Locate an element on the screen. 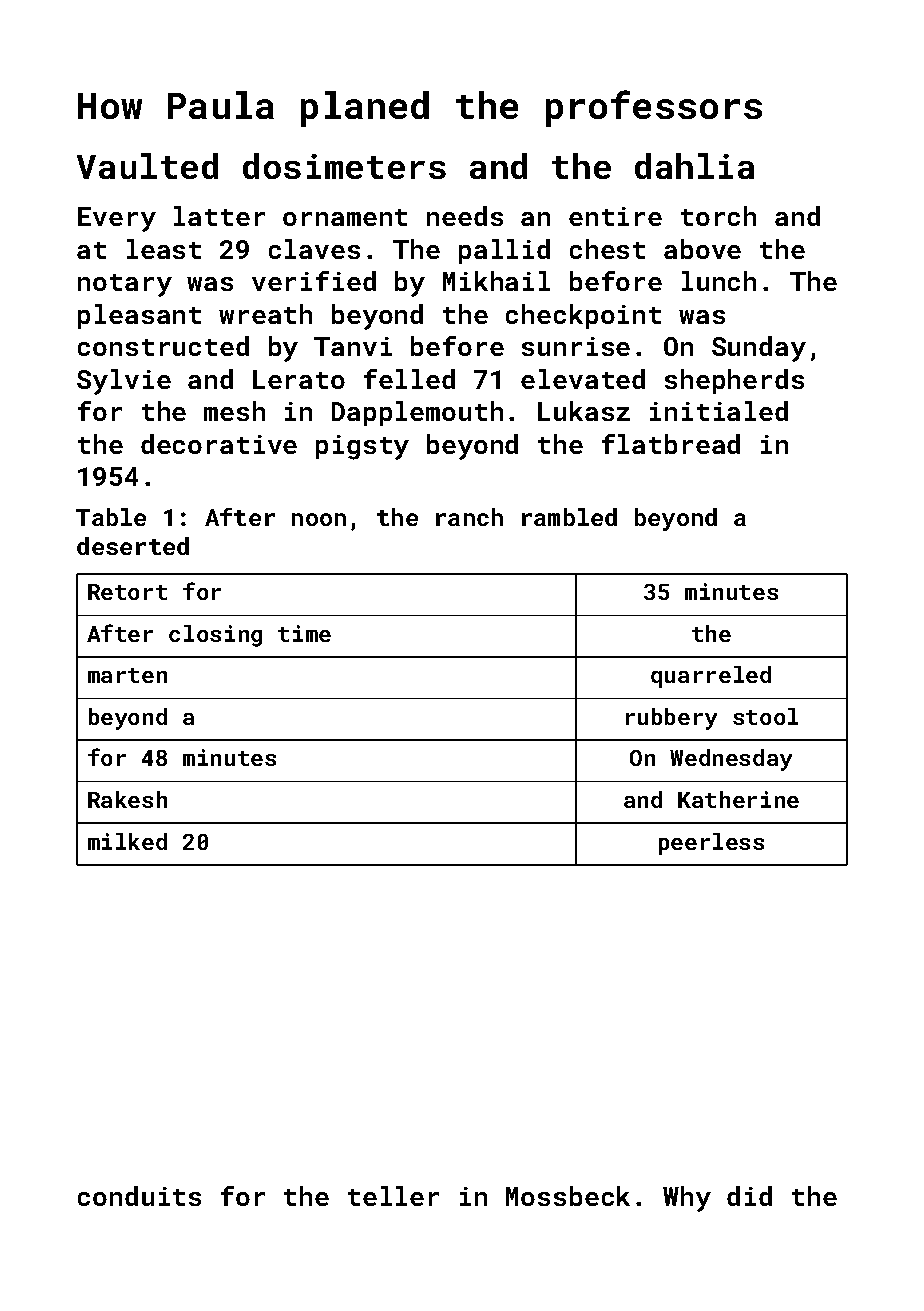 The width and height of the screenshot is (924, 1311). Mossbeck is located at coordinates (568, 1196).
